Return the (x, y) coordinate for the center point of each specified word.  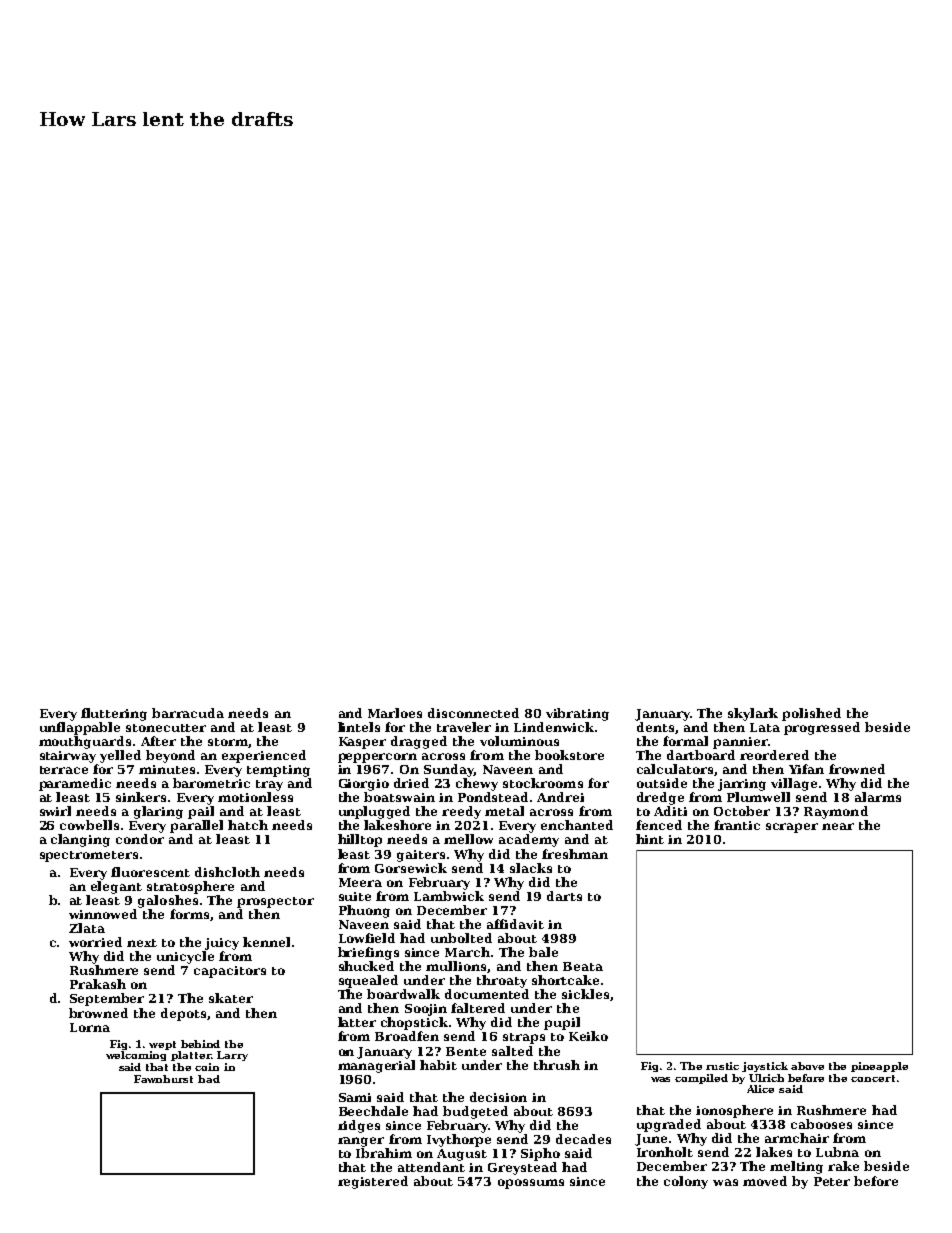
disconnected (473, 713)
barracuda (188, 713)
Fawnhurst (163, 1079)
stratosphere (190, 887)
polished (811, 714)
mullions (456, 966)
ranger (361, 1142)
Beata (583, 966)
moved (765, 1181)
